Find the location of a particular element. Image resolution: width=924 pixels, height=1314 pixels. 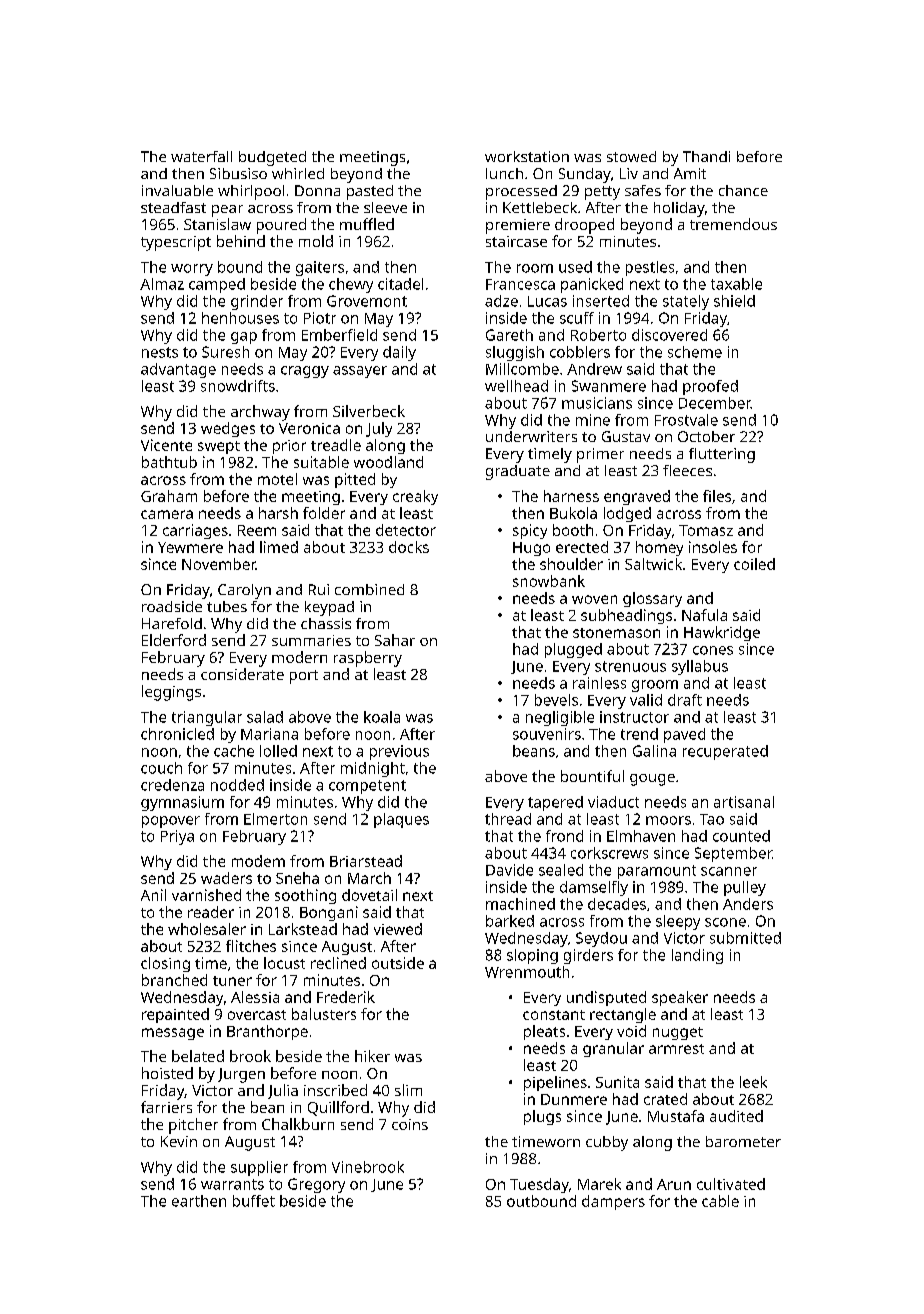

lunch is located at coordinates (504, 173).
